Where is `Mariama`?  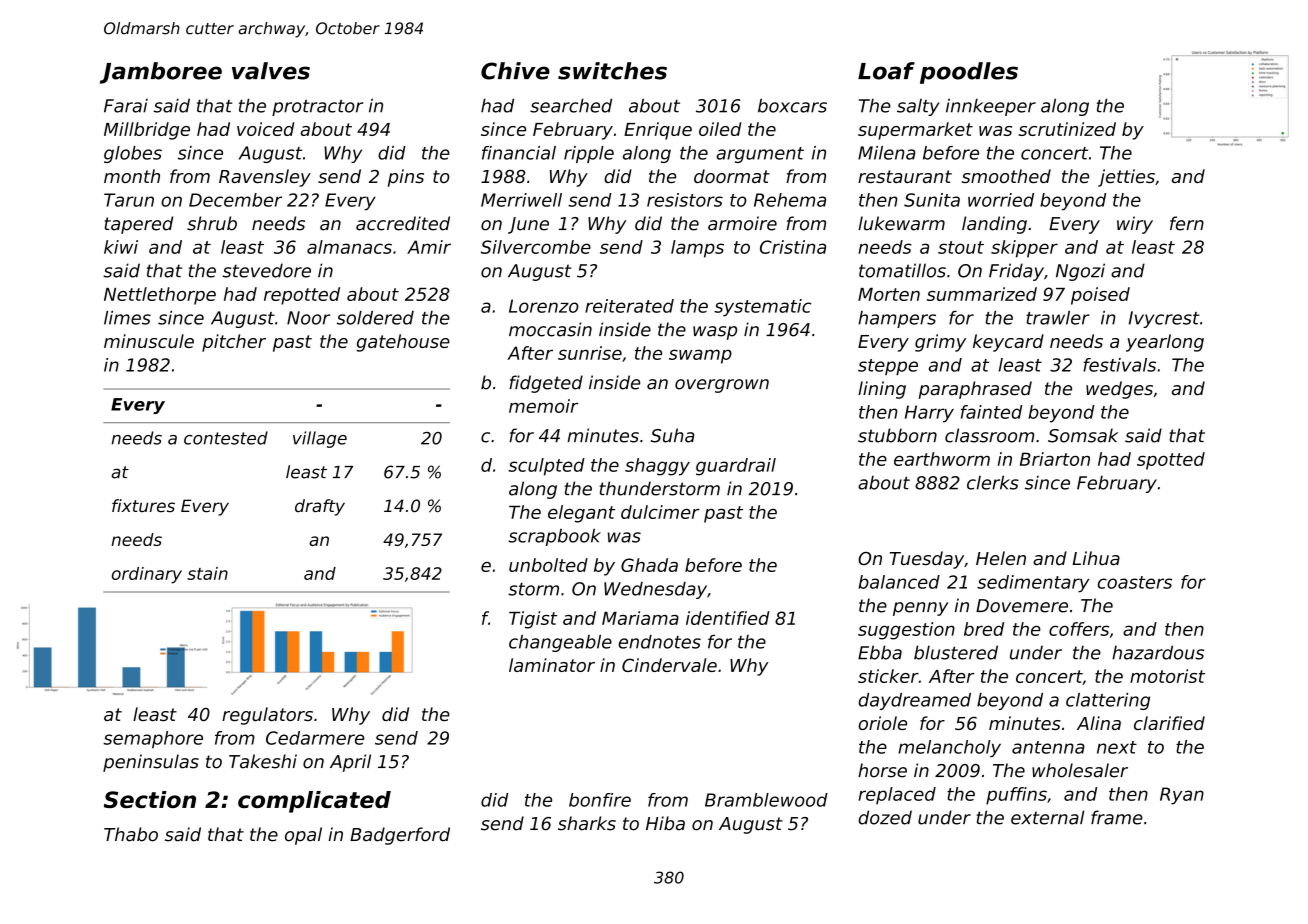
Mariama is located at coordinates (640, 618).
